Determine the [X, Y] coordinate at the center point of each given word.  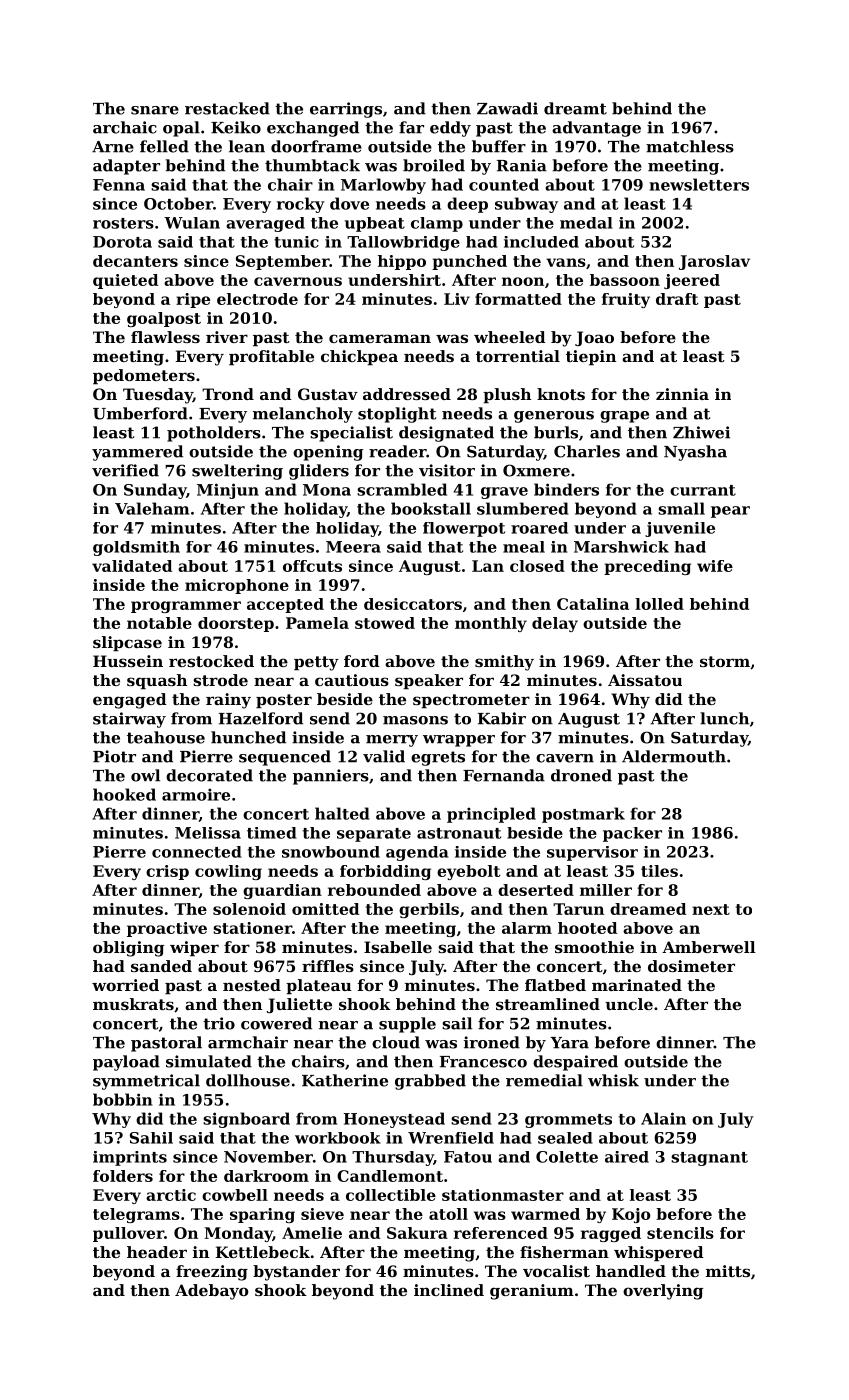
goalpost [164, 319]
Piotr [114, 756]
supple [407, 1025]
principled [491, 815]
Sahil [151, 1138]
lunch [724, 718]
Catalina [593, 604]
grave [504, 493]
